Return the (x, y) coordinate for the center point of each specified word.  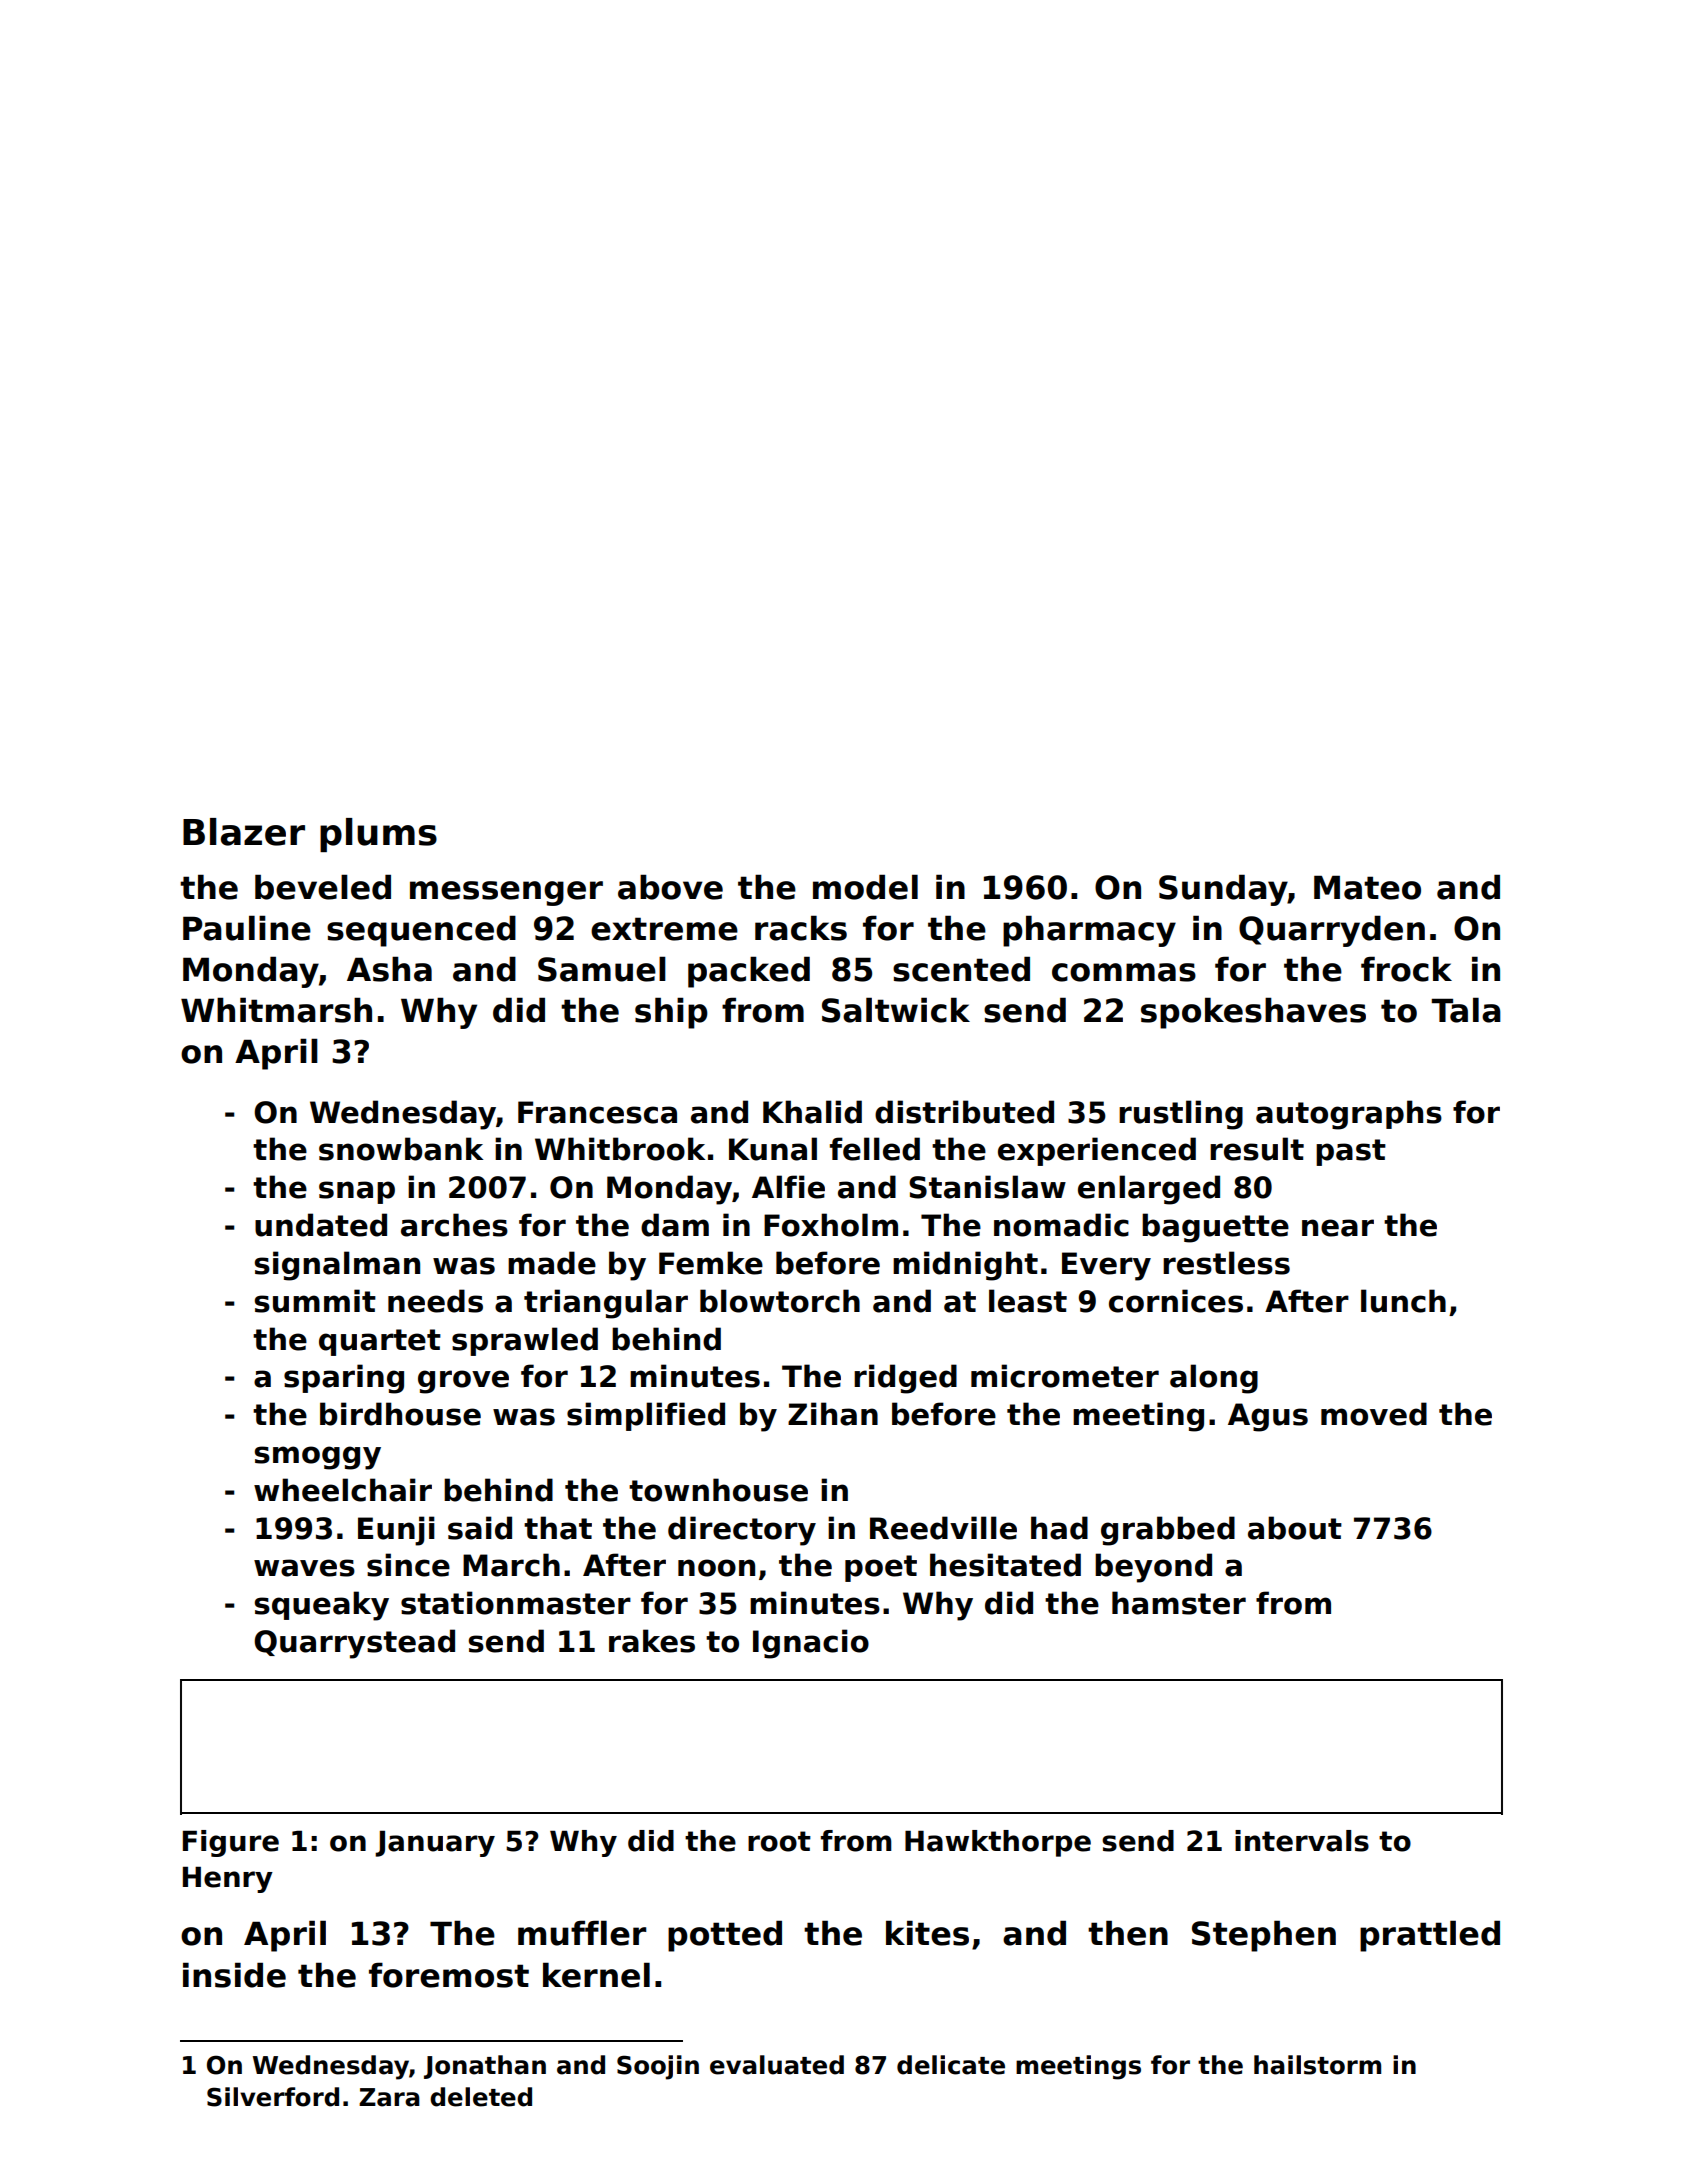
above (670, 887)
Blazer (244, 832)
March (511, 1565)
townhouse (718, 1490)
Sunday (1223, 890)
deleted (481, 2097)
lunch (1403, 1301)
